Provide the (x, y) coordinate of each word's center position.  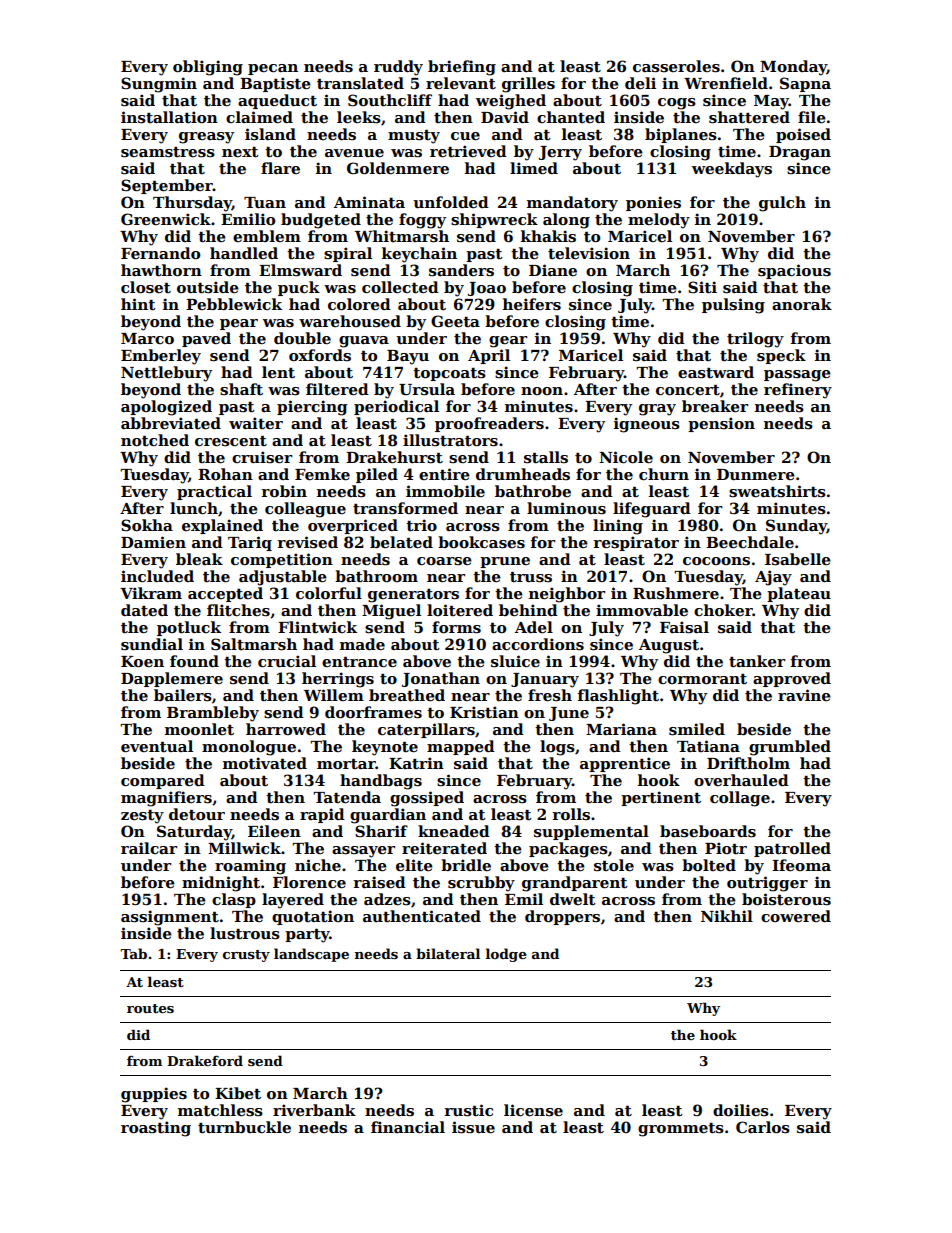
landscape (311, 955)
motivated (265, 763)
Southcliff (390, 100)
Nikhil (727, 916)
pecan (273, 69)
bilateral (448, 953)
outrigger (767, 884)
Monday (793, 68)
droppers (562, 917)
